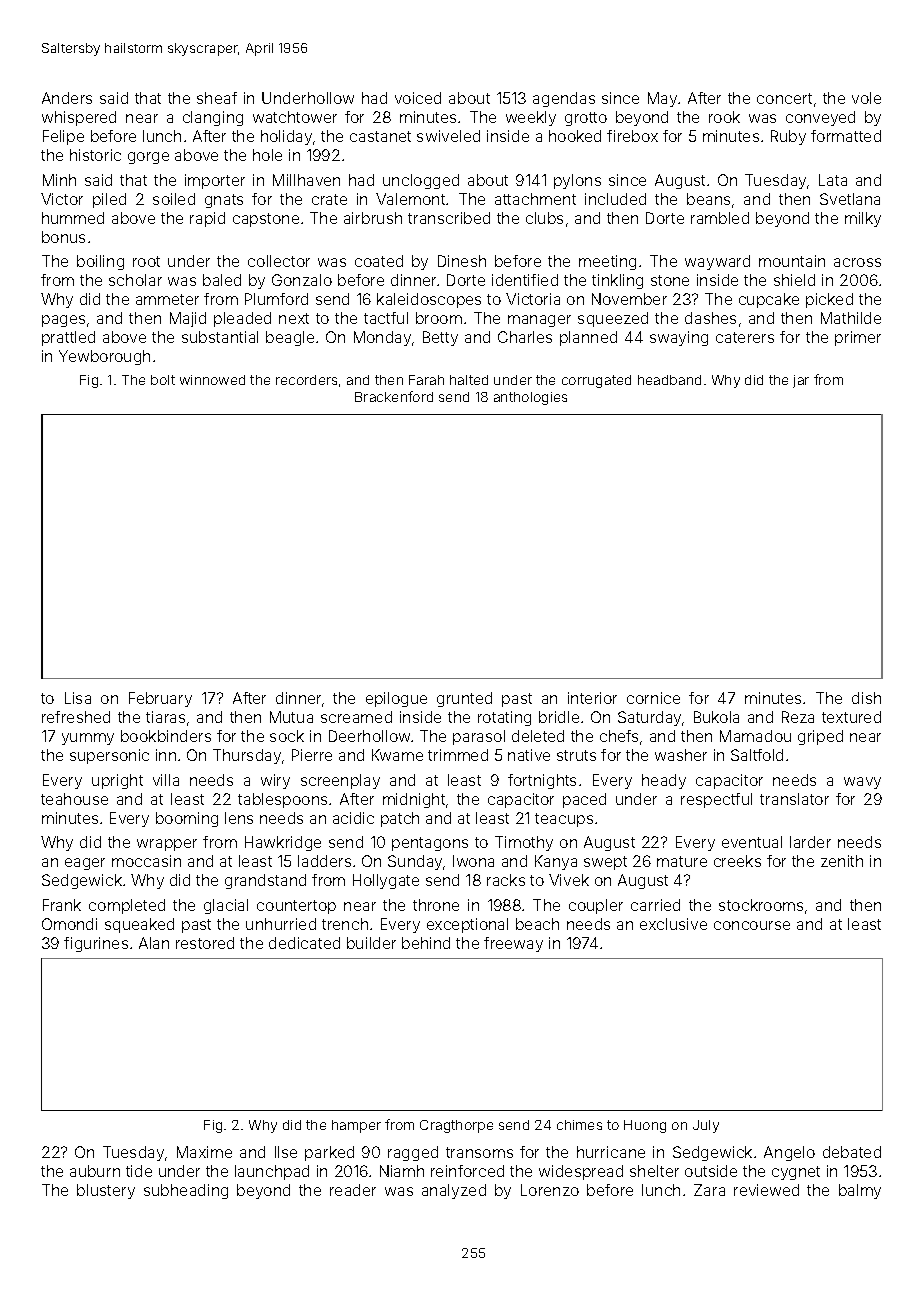 This image has height=1308, width=924. What do you see at coordinates (866, 698) in the image?
I see `dish` at bounding box center [866, 698].
